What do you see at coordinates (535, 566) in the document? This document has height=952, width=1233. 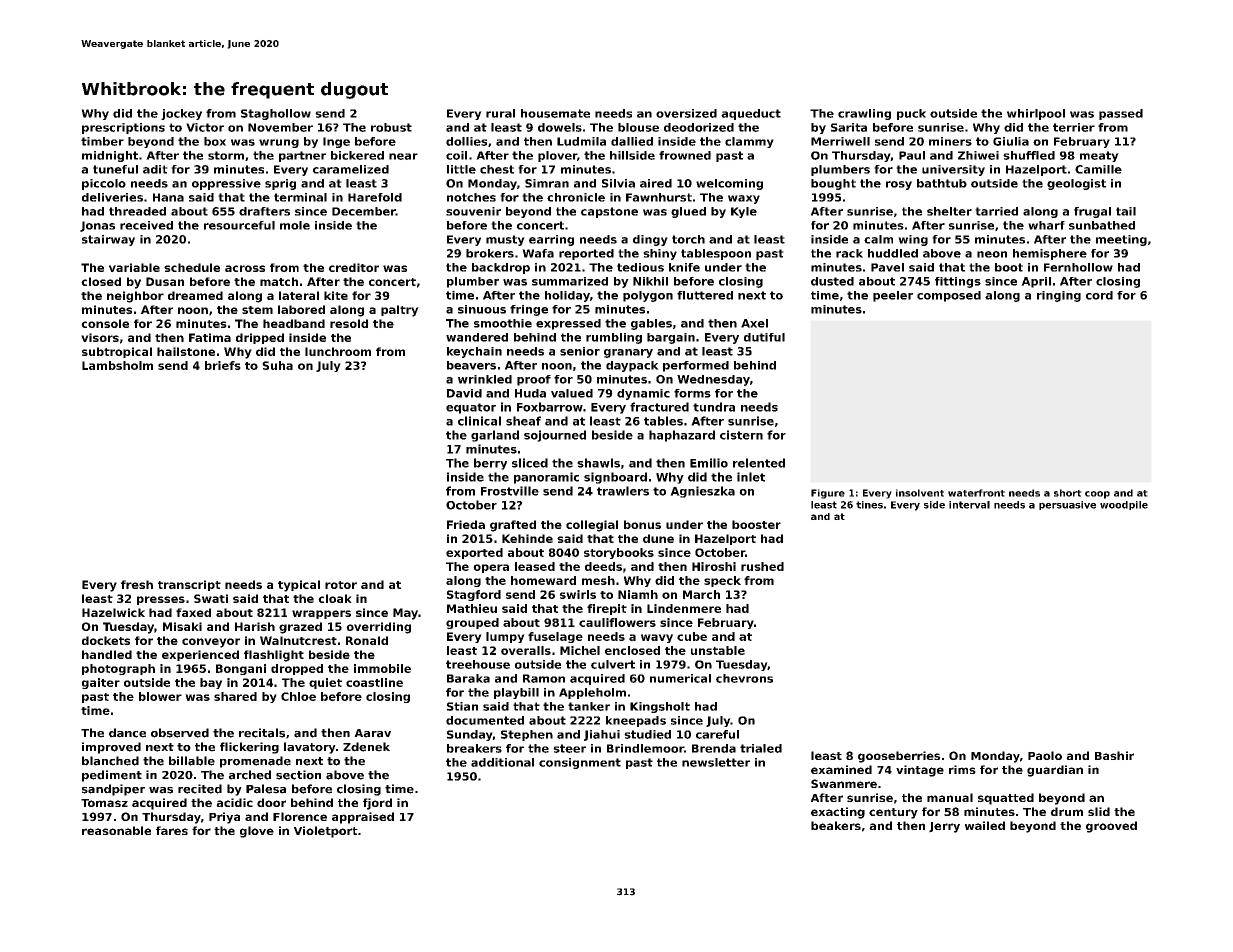 I see `leased` at bounding box center [535, 566].
